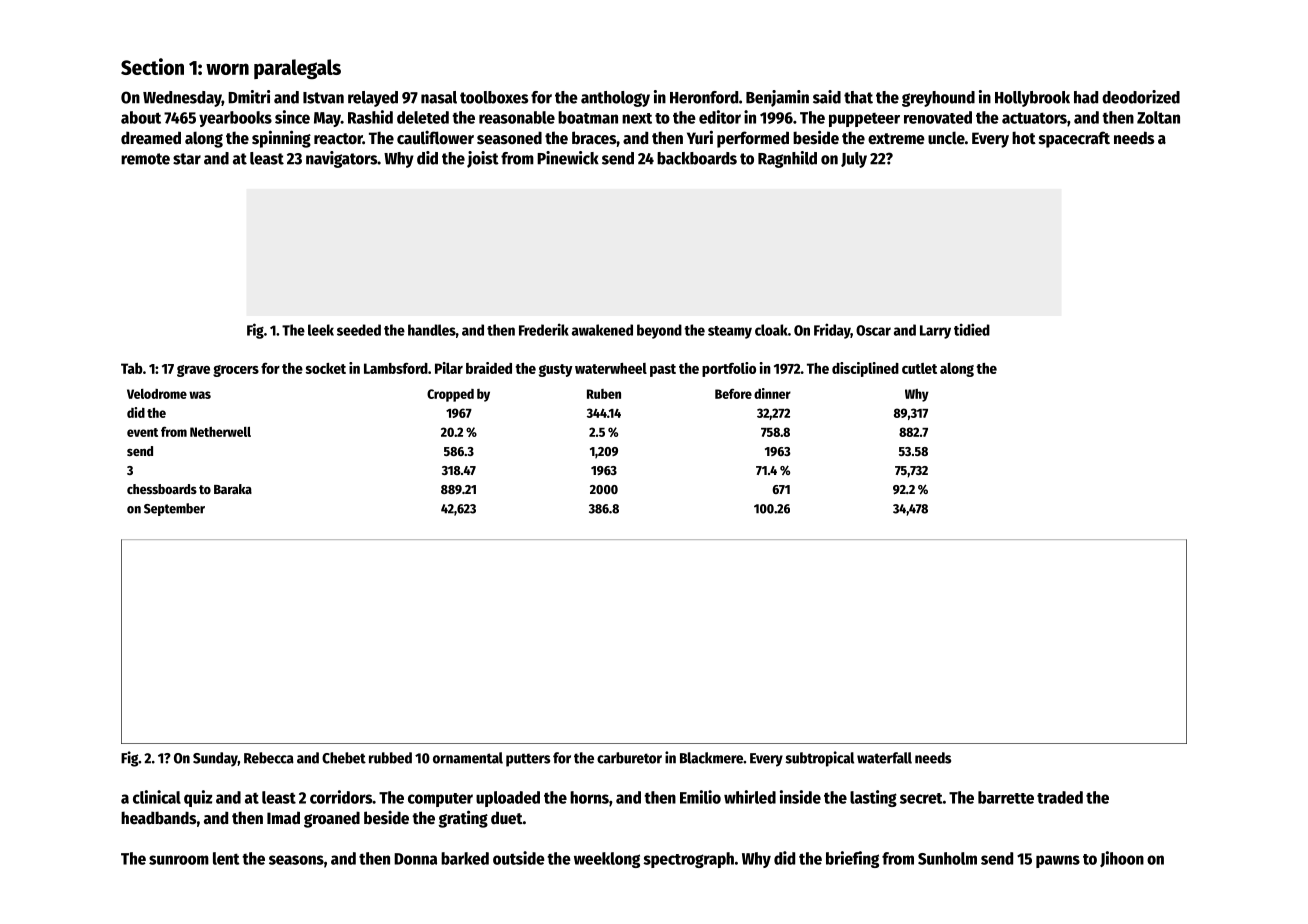 The height and width of the screenshot is (924, 1308). What do you see at coordinates (233, 489) in the screenshot?
I see `Baraka` at bounding box center [233, 489].
